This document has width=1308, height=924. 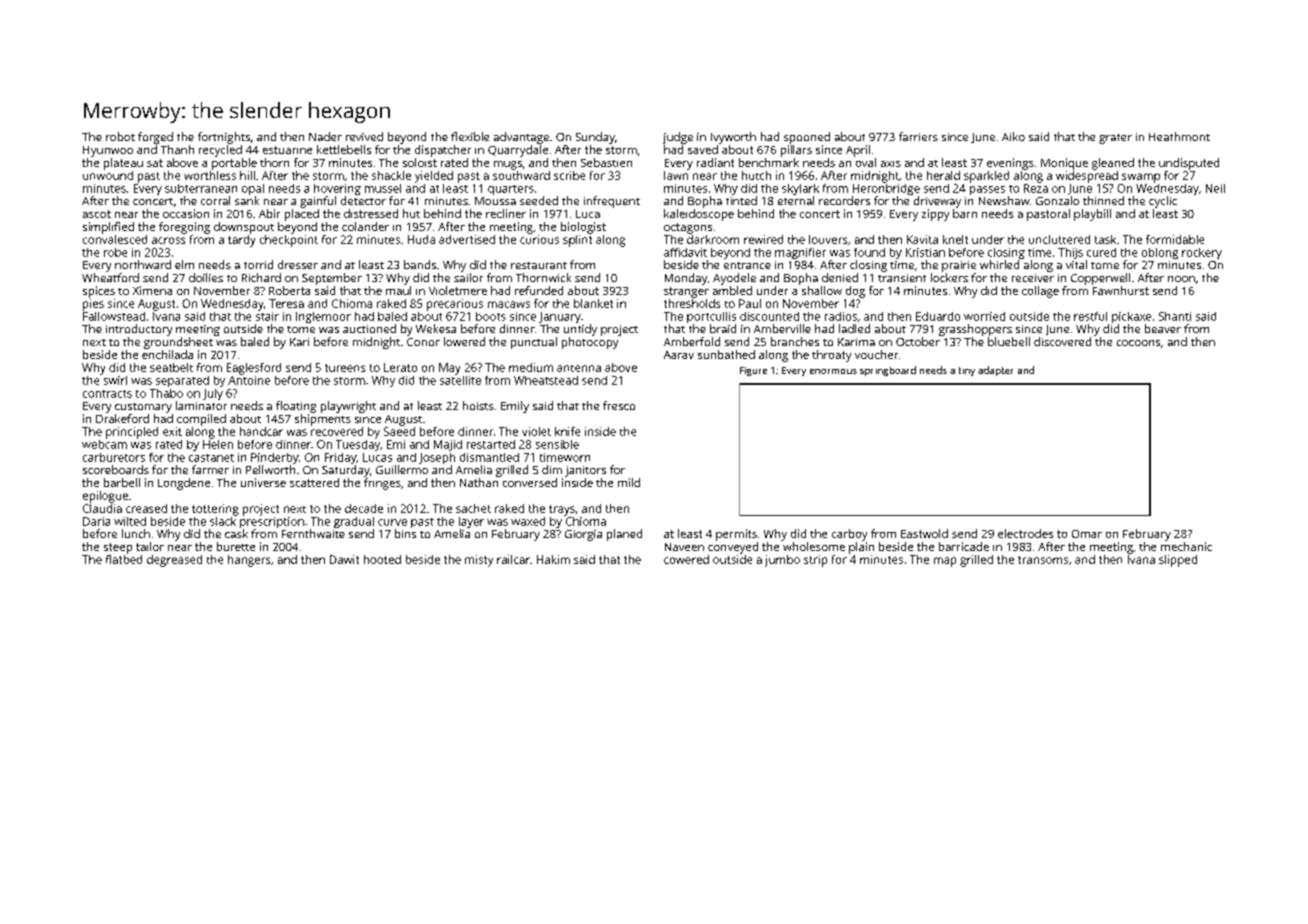 I want to click on strip, so click(x=815, y=561).
